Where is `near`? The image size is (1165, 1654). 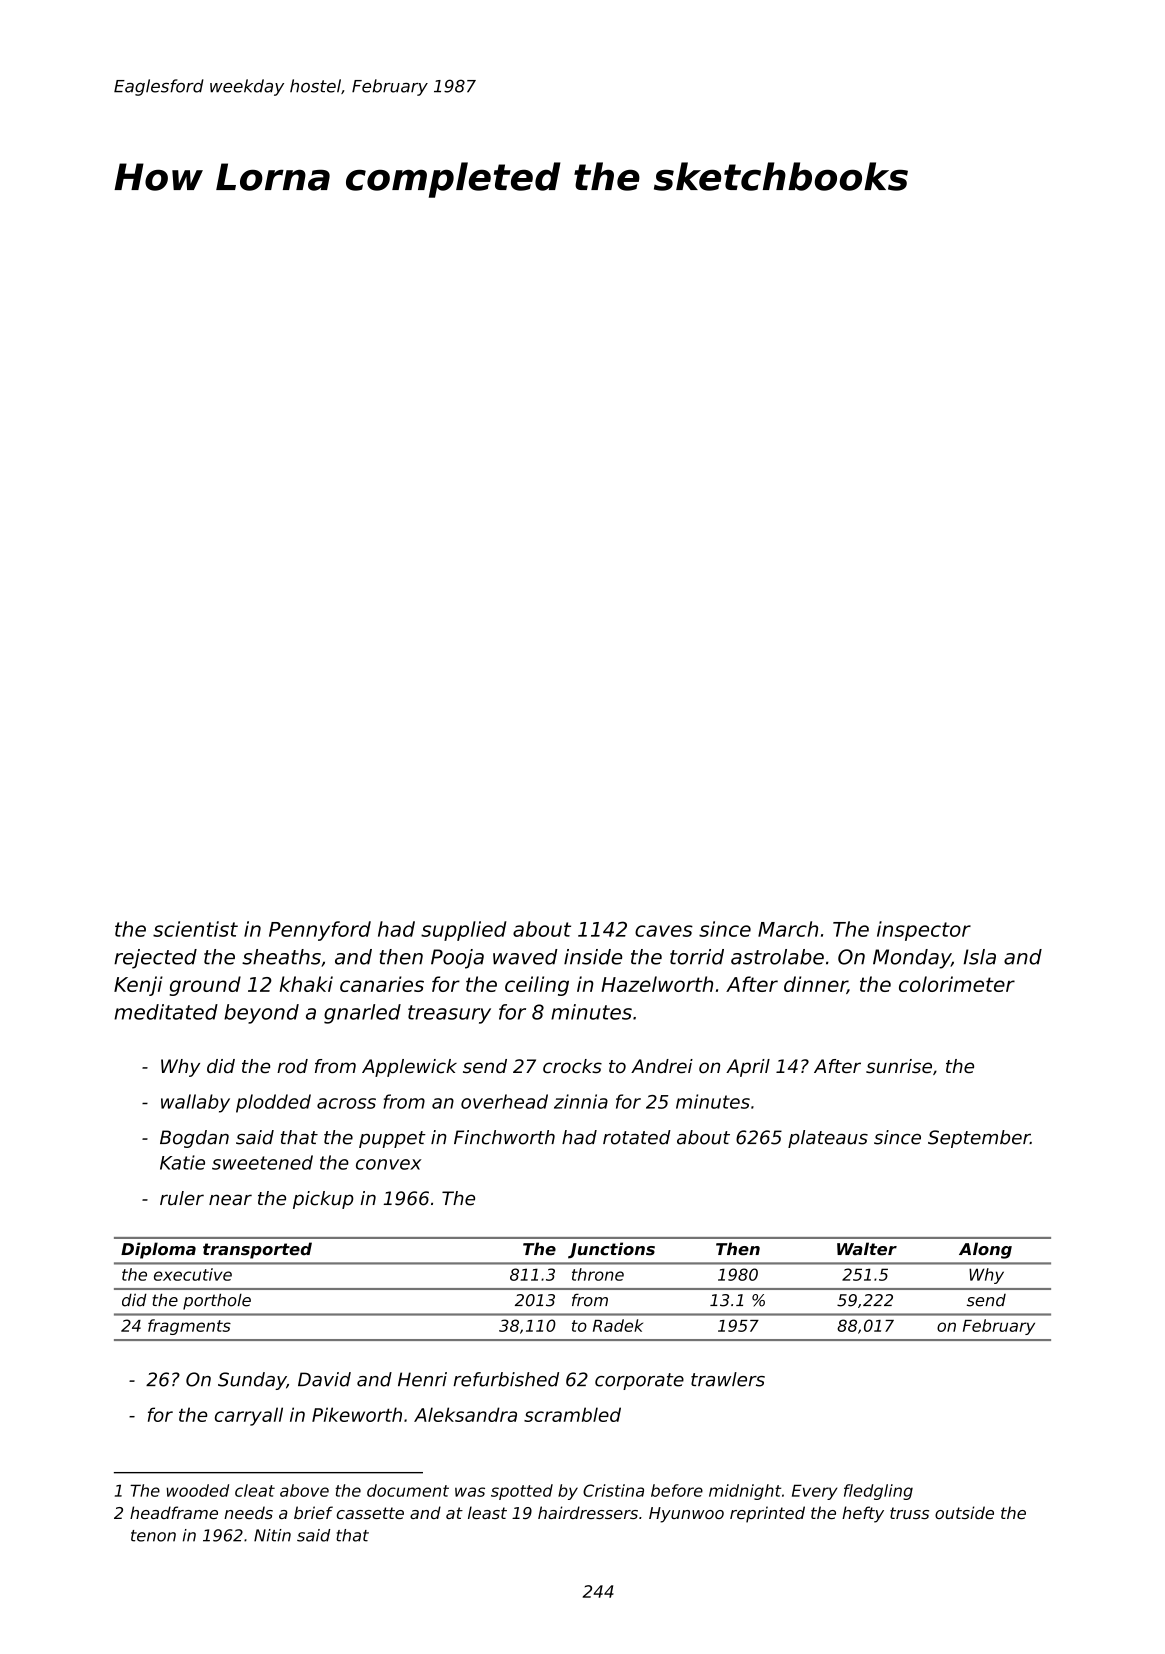
near is located at coordinates (230, 1200).
